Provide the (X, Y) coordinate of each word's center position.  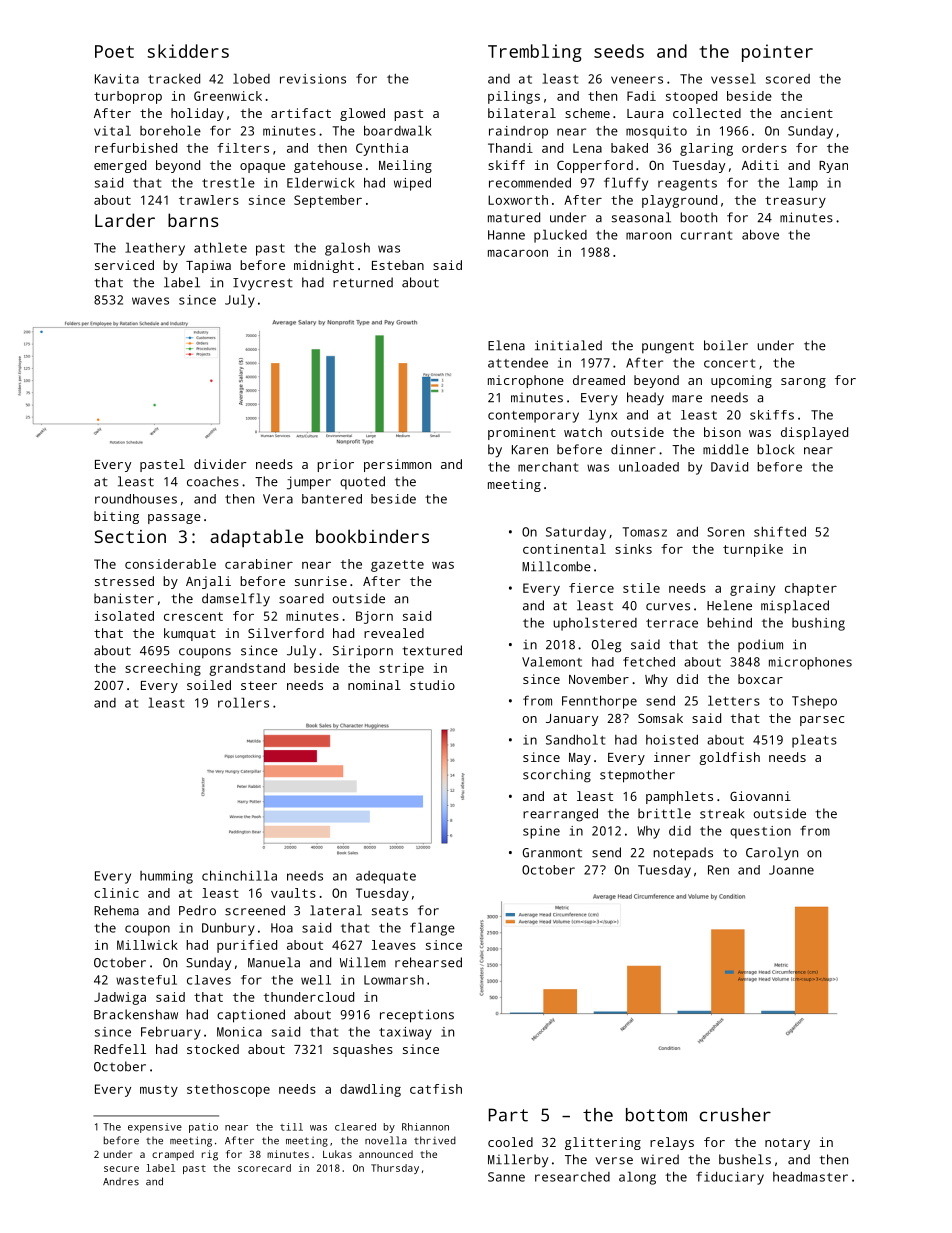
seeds (619, 51)
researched (572, 1177)
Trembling (535, 53)
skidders (188, 51)
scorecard (264, 1168)
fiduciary (730, 1178)
